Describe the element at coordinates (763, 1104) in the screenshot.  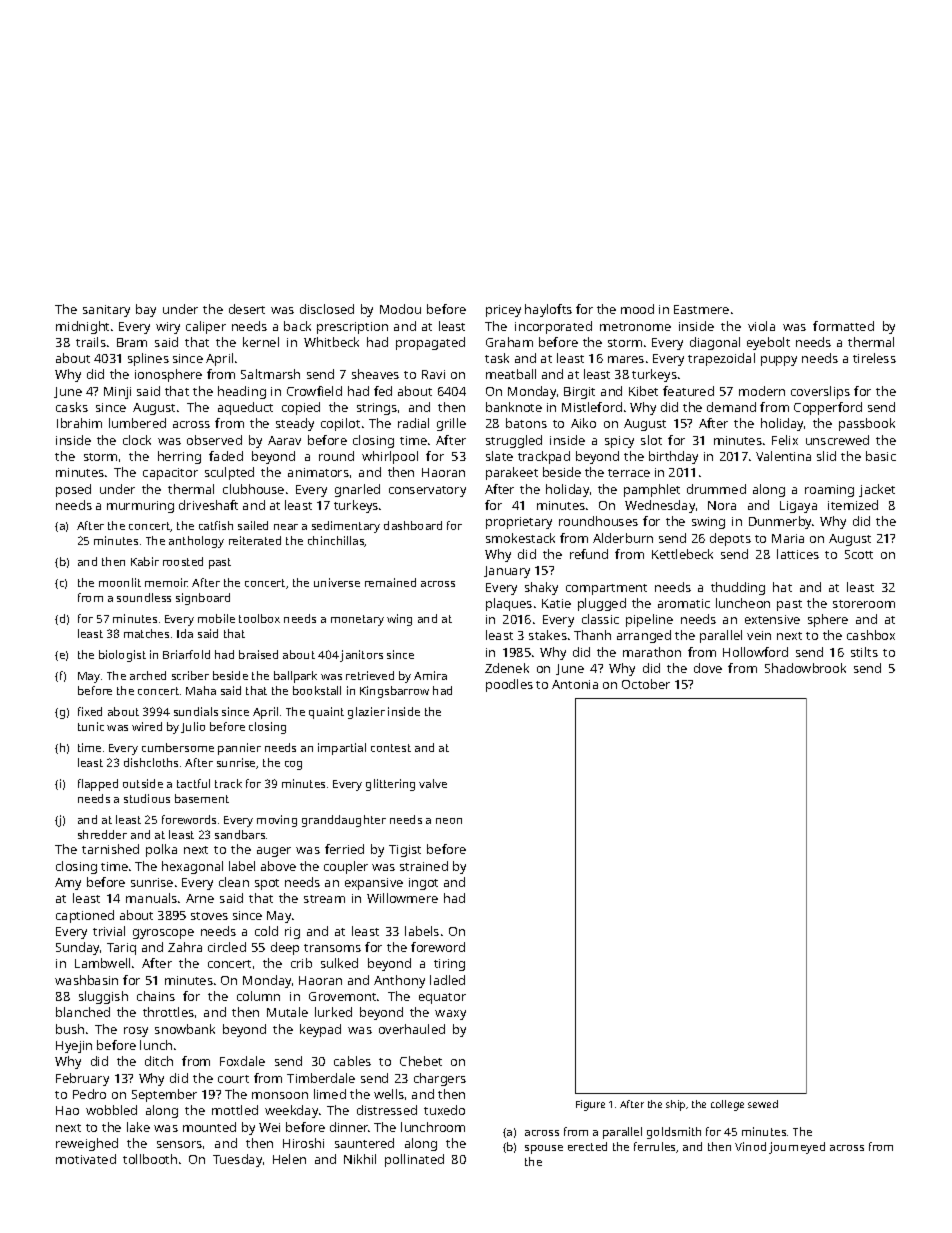
I see `sewed` at that location.
